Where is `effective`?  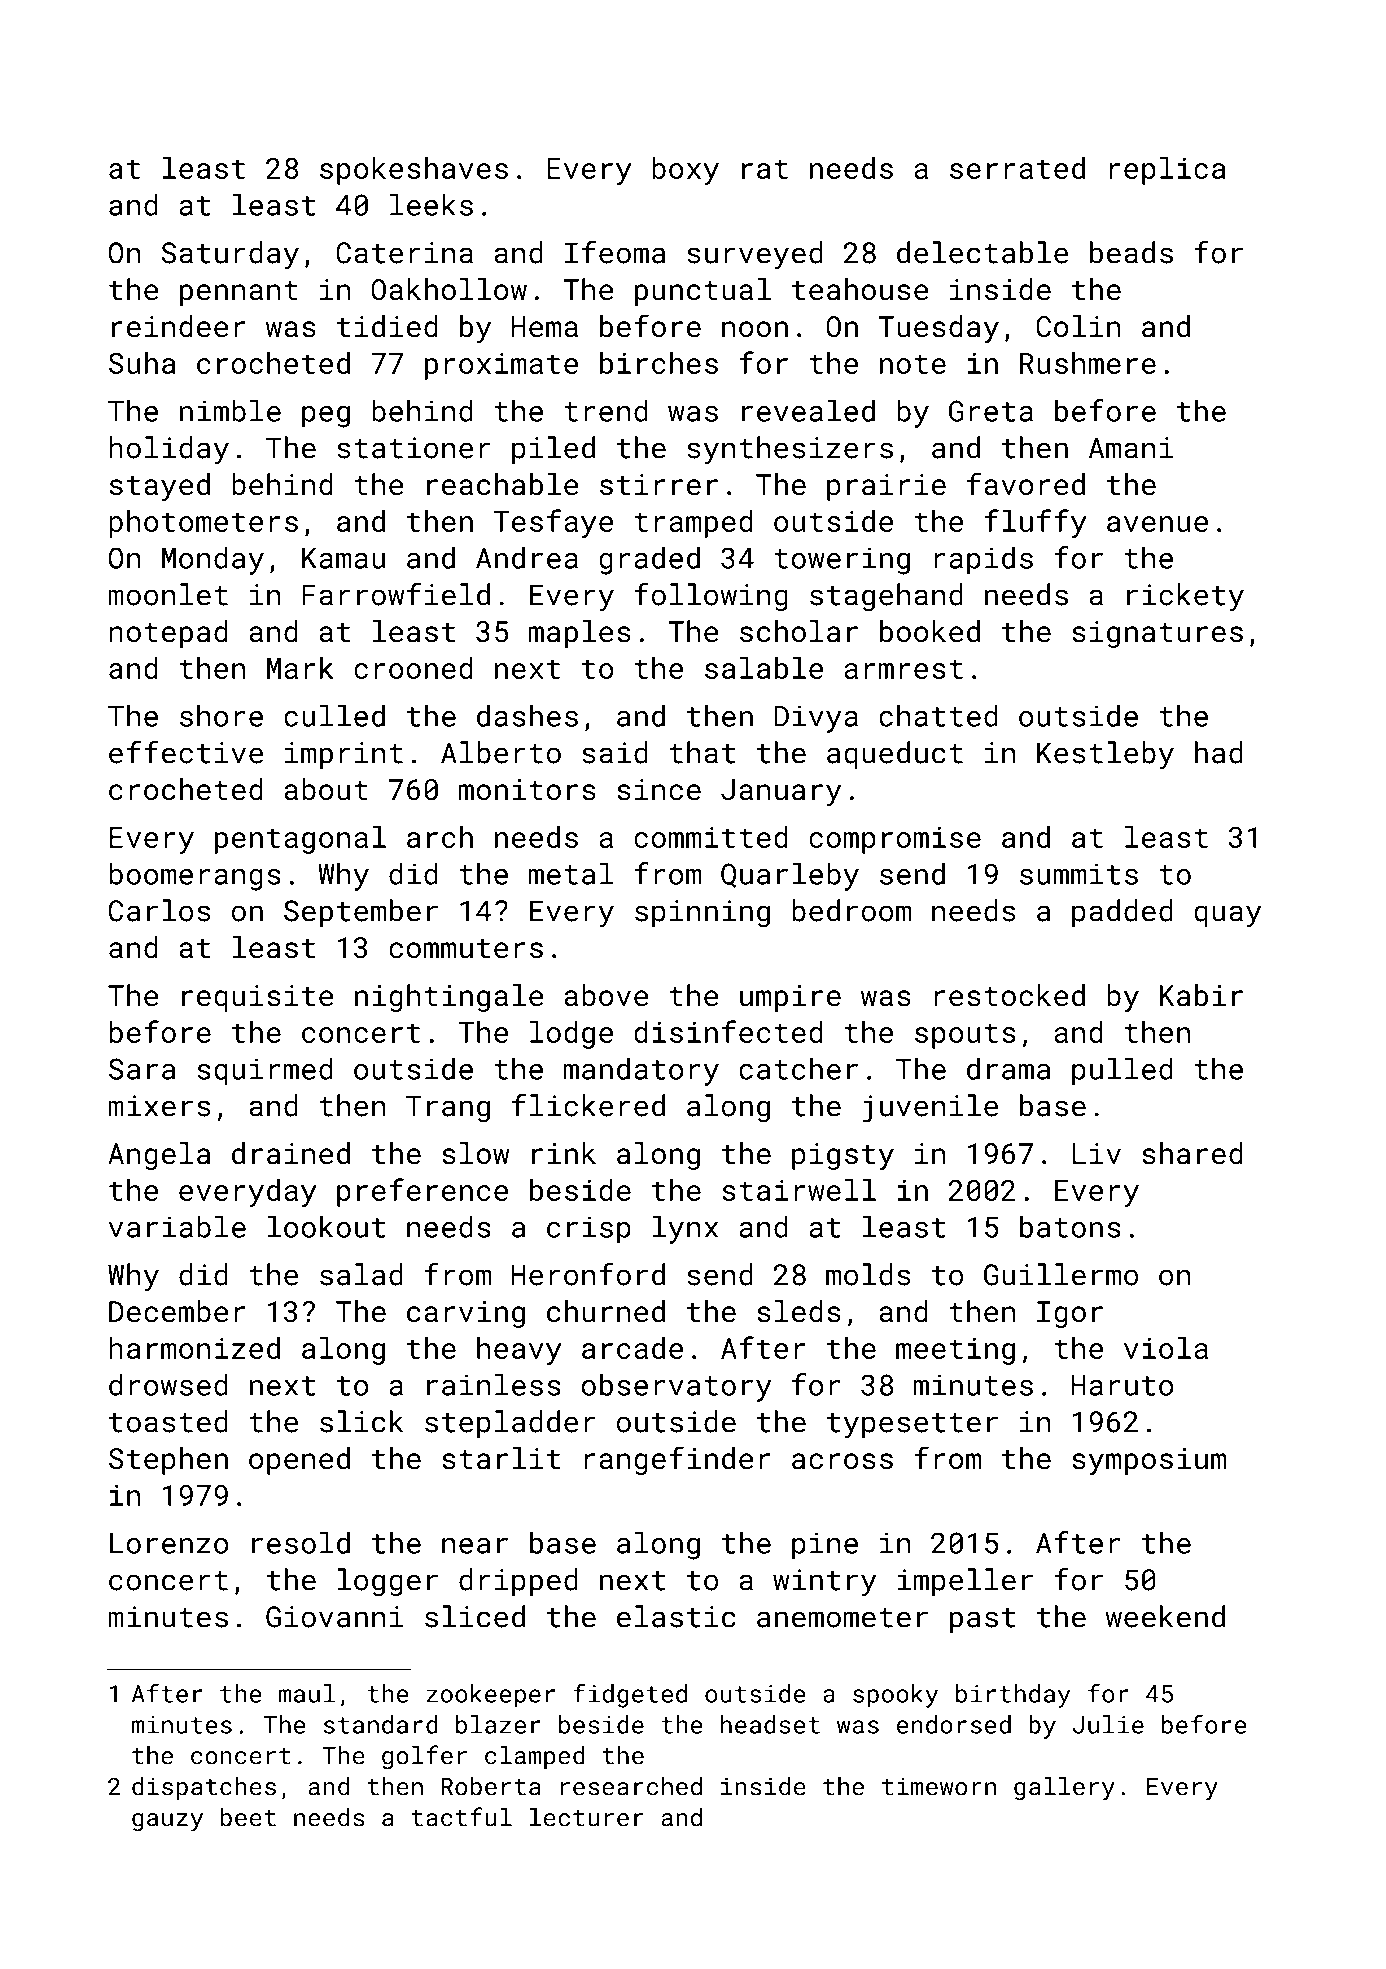 effective is located at coordinates (186, 752).
